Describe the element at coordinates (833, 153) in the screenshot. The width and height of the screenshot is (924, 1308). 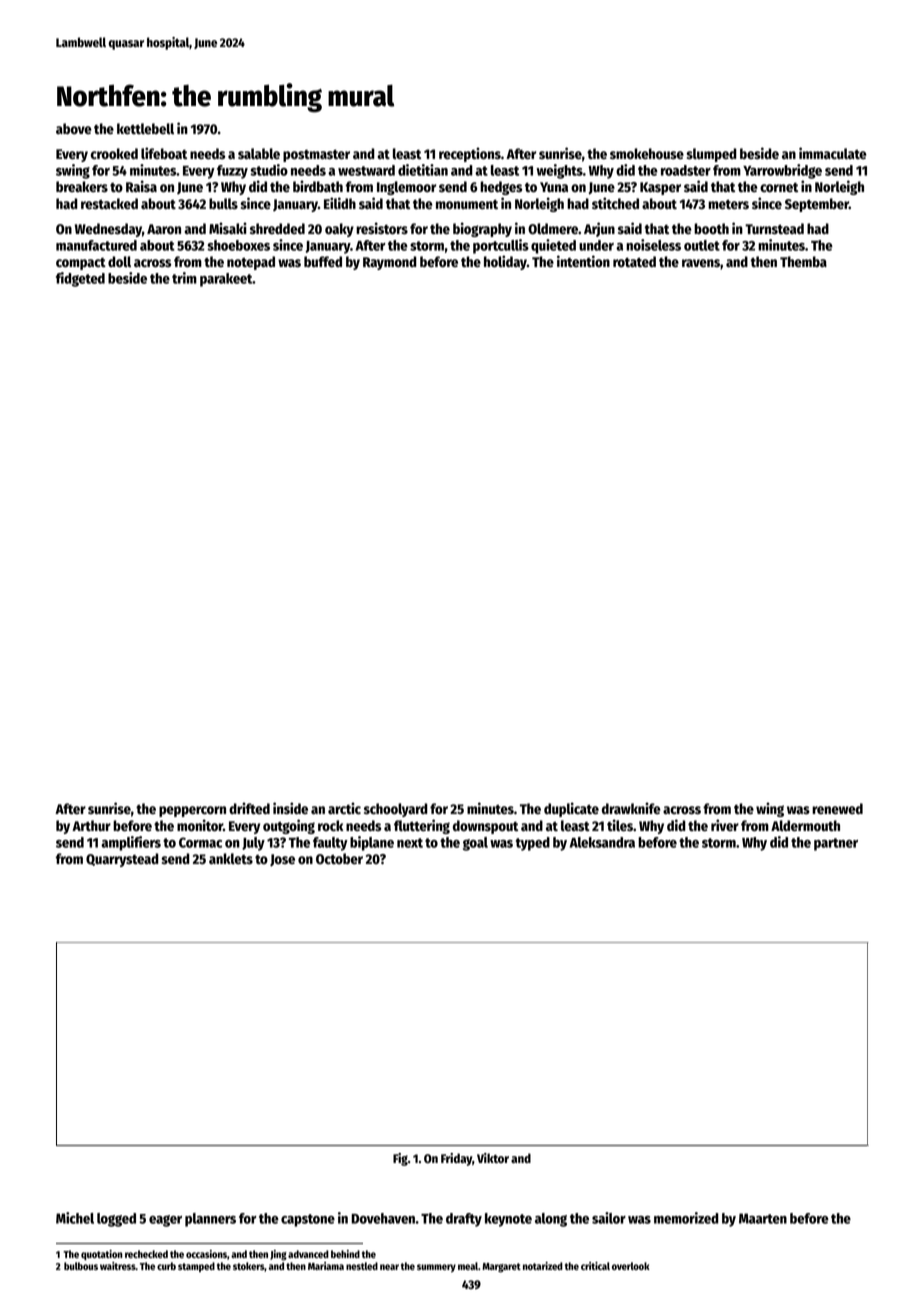
I see `immaculate` at that location.
